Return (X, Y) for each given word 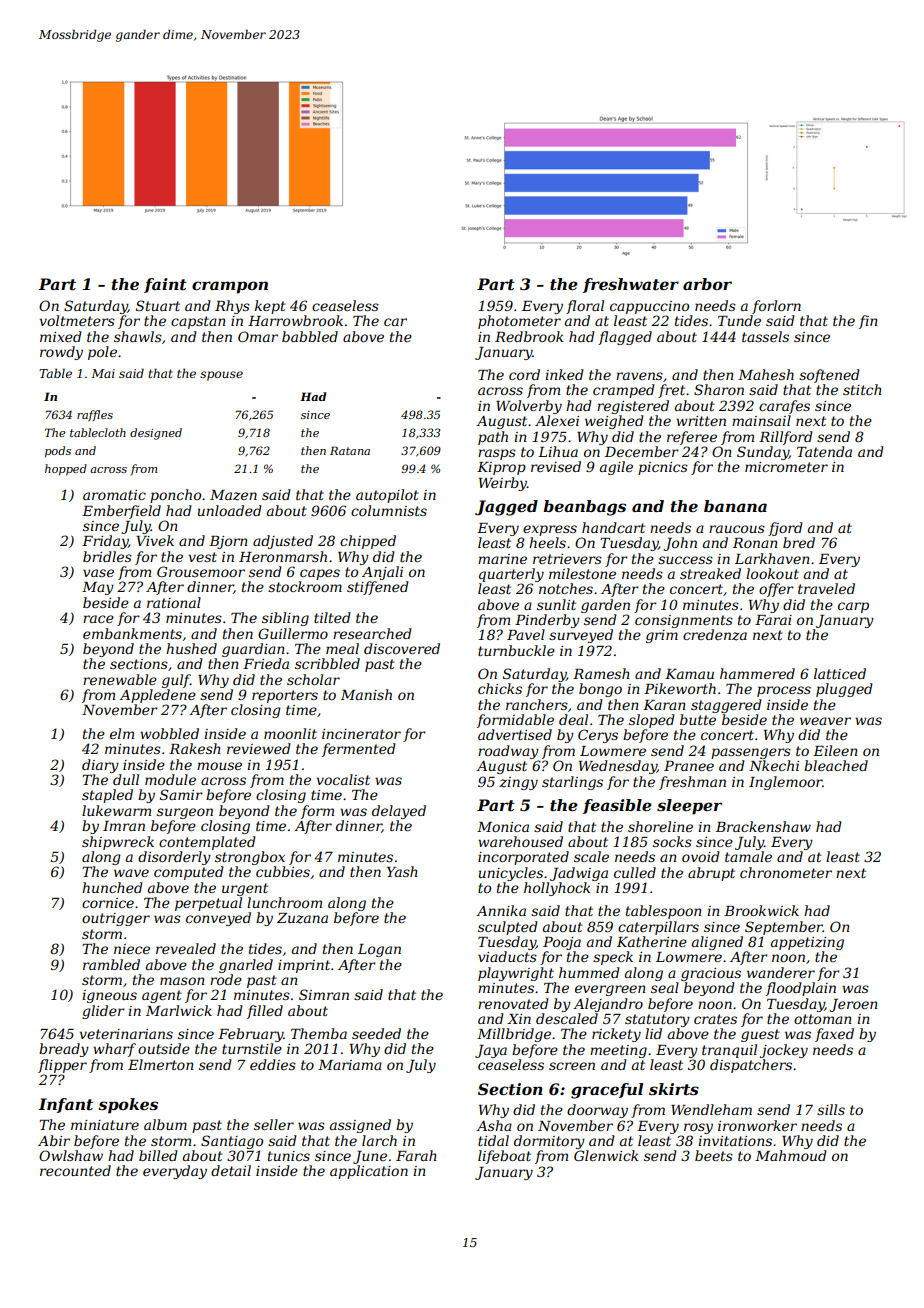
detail (231, 1170)
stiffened (378, 588)
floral (585, 307)
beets (714, 1155)
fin (868, 322)
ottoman (822, 1019)
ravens (639, 376)
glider (103, 1012)
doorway (597, 1111)
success (685, 560)
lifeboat (504, 1157)
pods (58, 452)
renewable (120, 679)
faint (165, 285)
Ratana (350, 450)
